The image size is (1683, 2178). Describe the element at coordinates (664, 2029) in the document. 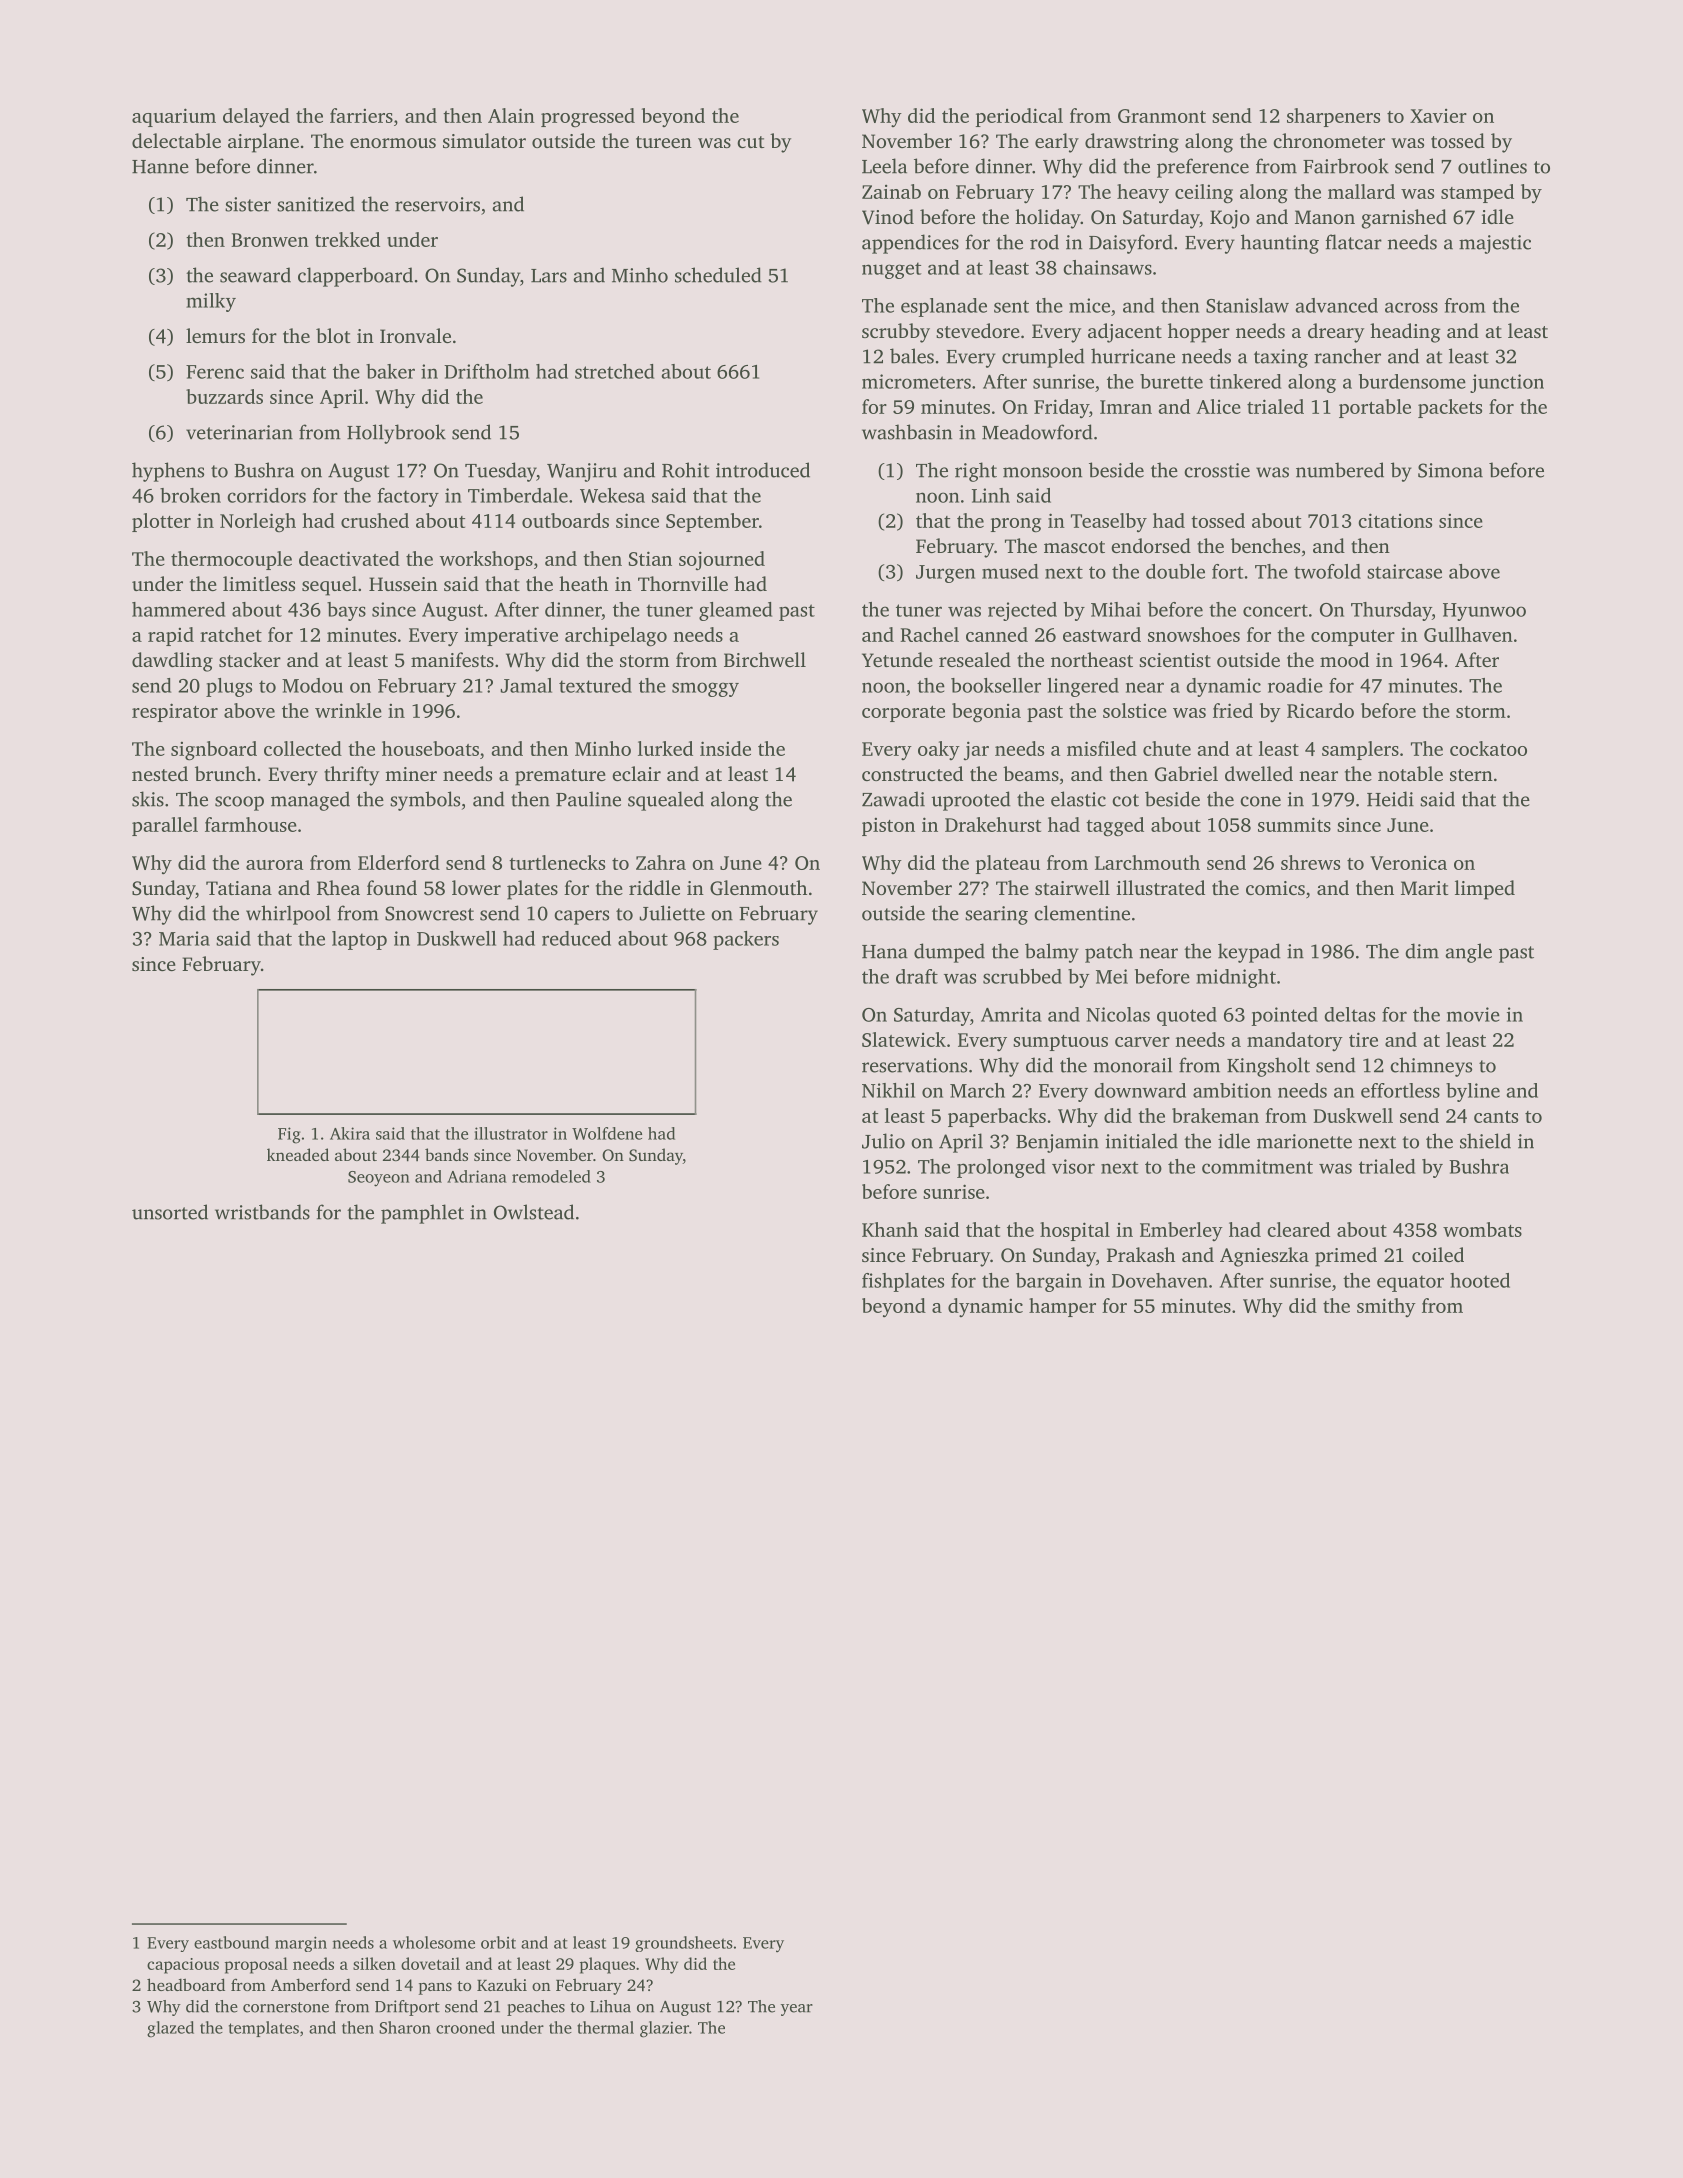

I see `glazier` at that location.
